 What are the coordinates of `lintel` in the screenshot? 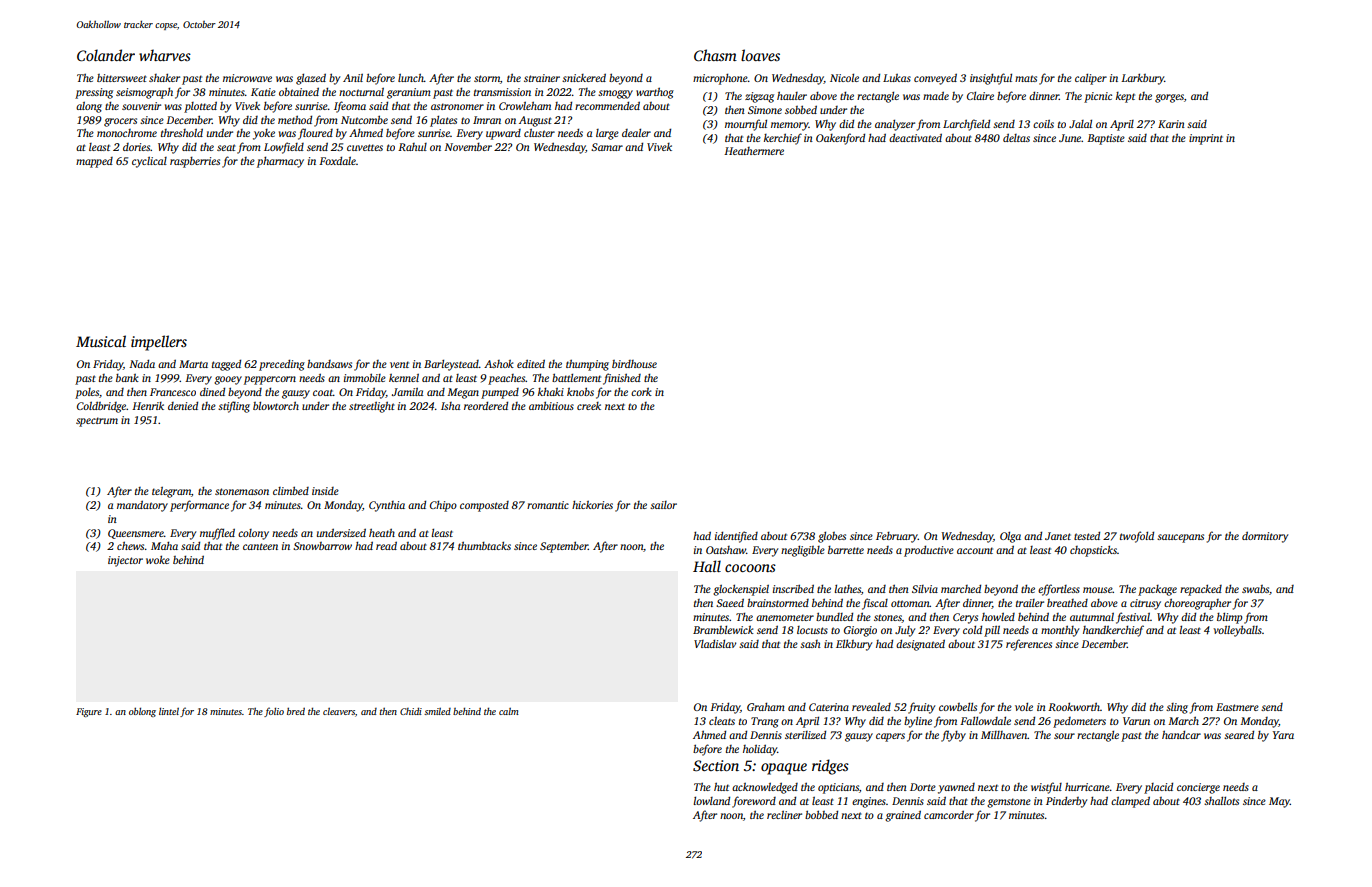 It's located at (169, 711).
